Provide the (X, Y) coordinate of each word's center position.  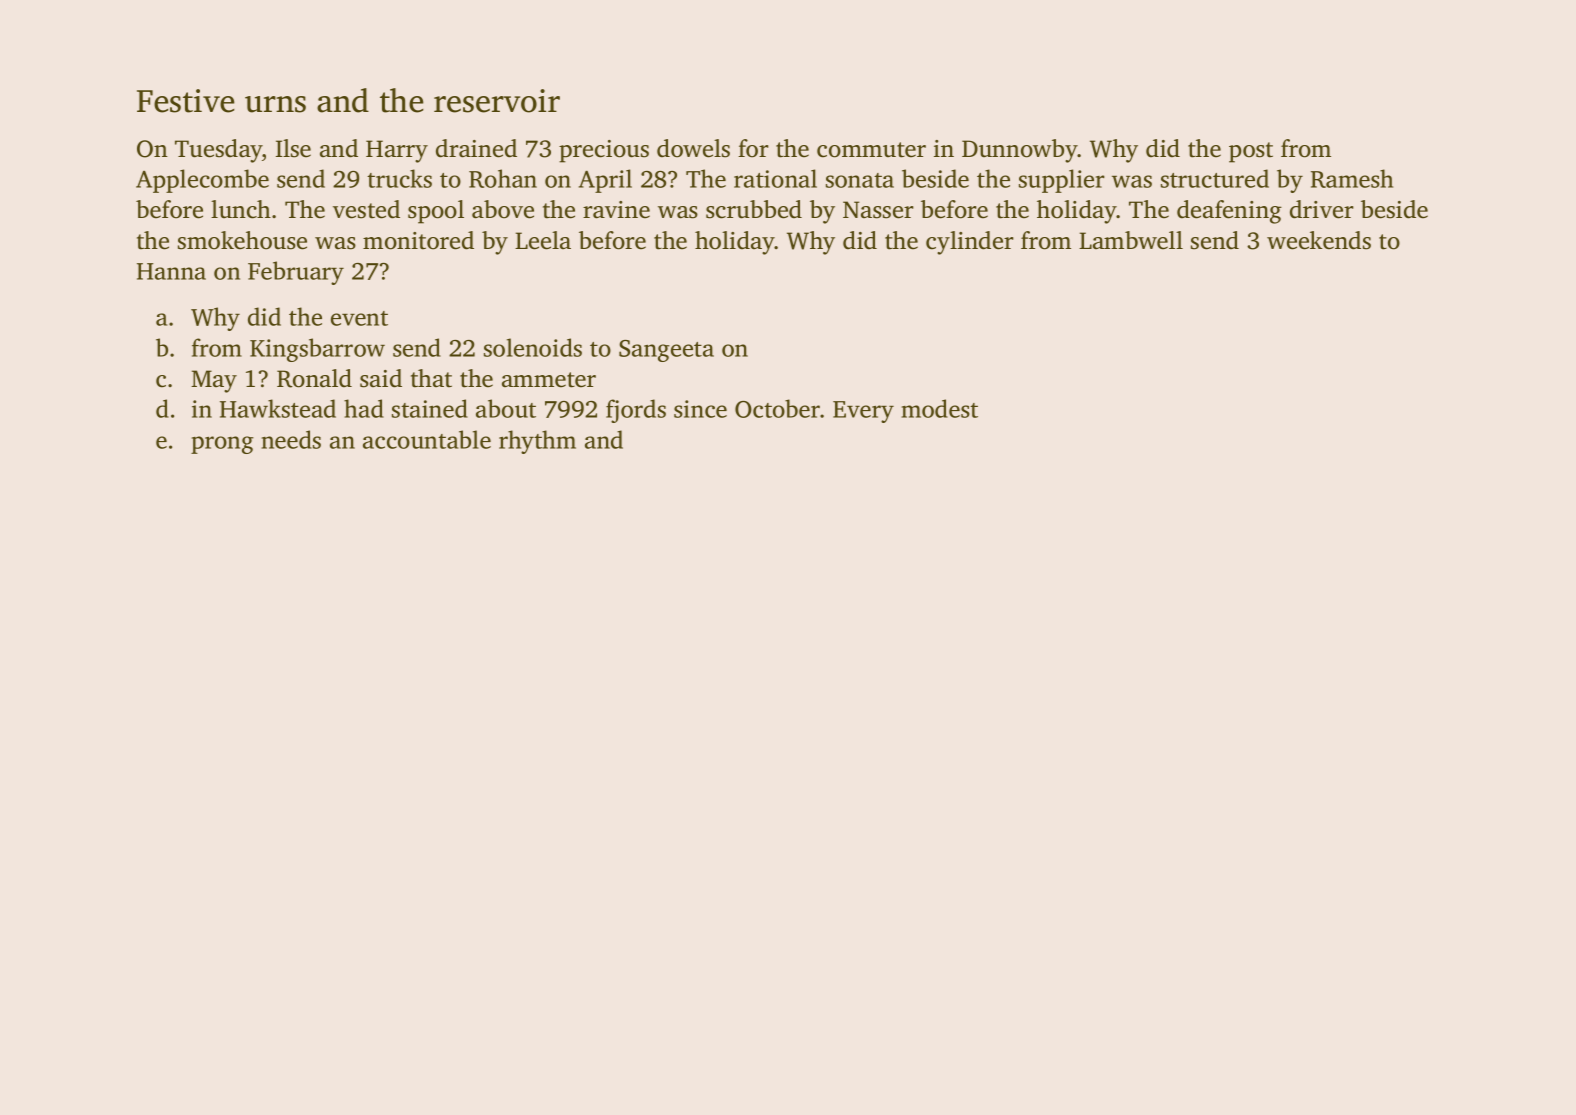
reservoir (497, 101)
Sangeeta (666, 351)
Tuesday (218, 151)
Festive (186, 101)
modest (939, 408)
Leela (543, 240)
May (214, 381)
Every (863, 412)
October (777, 408)
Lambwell (1131, 240)
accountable (427, 439)
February (296, 273)
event (359, 318)
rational (775, 178)
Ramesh (1352, 178)
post (1251, 152)
